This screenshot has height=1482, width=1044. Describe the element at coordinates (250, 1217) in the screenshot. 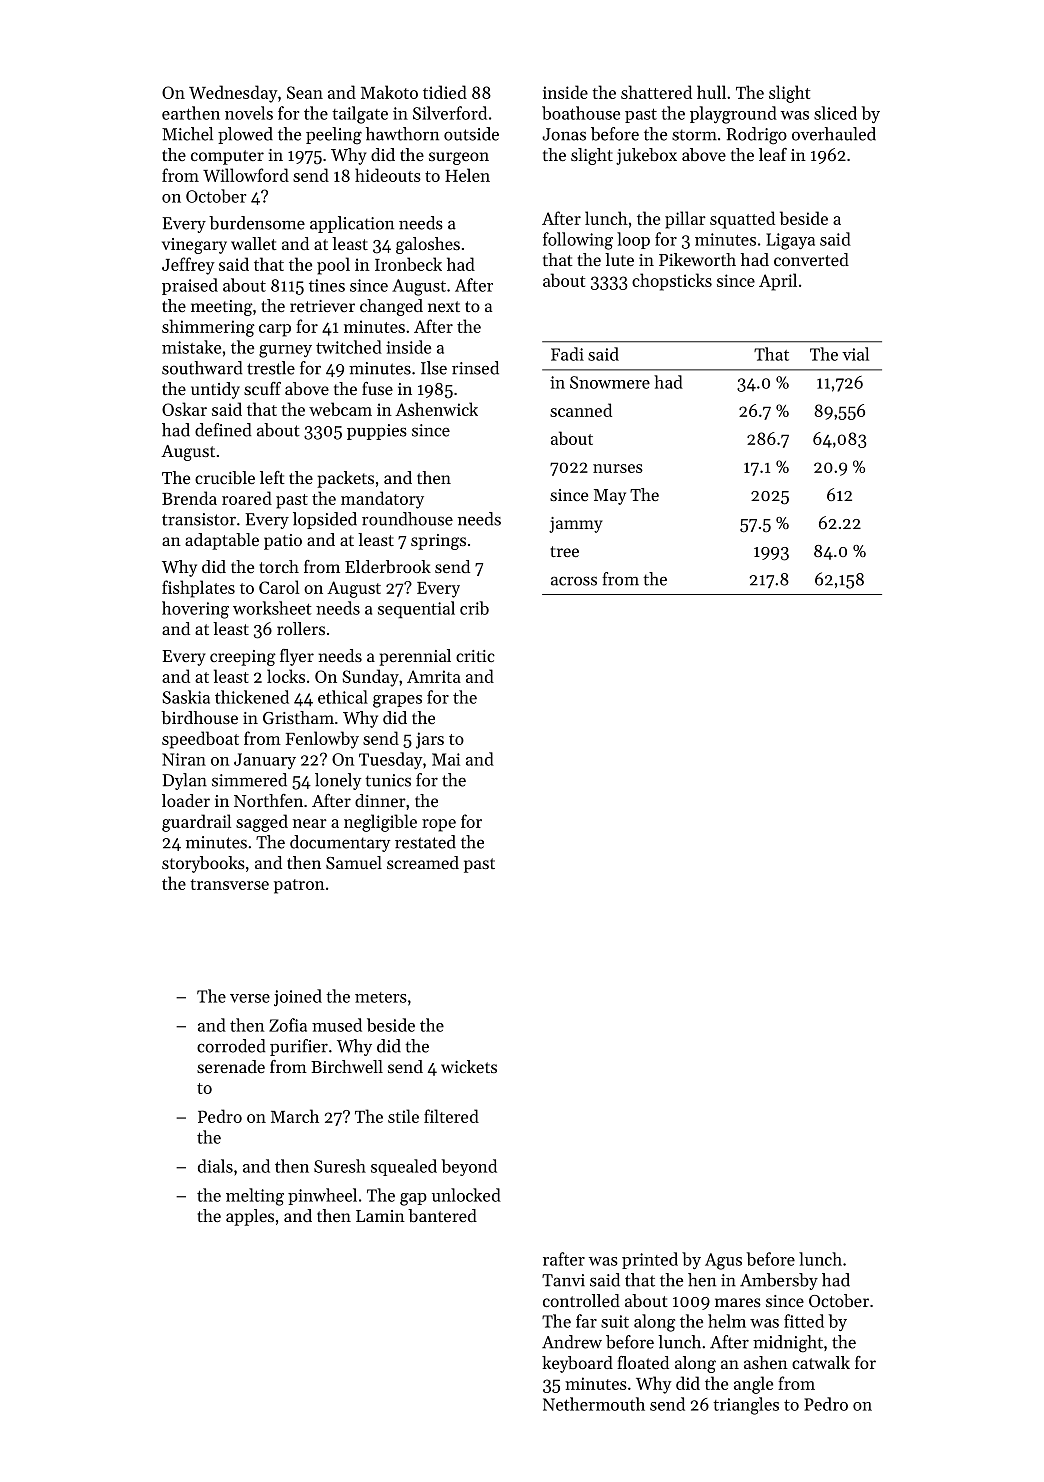

I see `apples` at that location.
